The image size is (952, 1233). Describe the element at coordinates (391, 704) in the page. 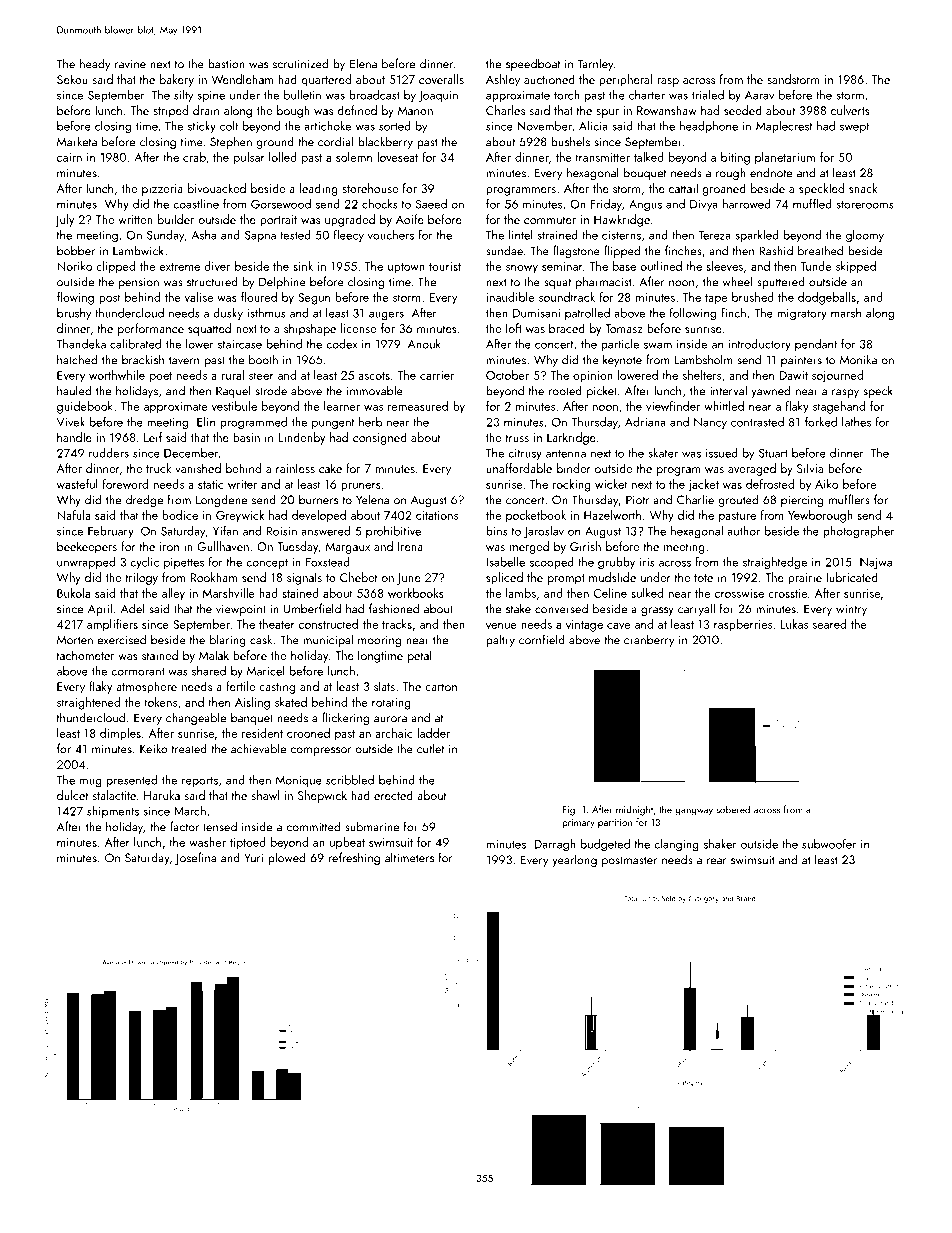

I see `rotating` at that location.
